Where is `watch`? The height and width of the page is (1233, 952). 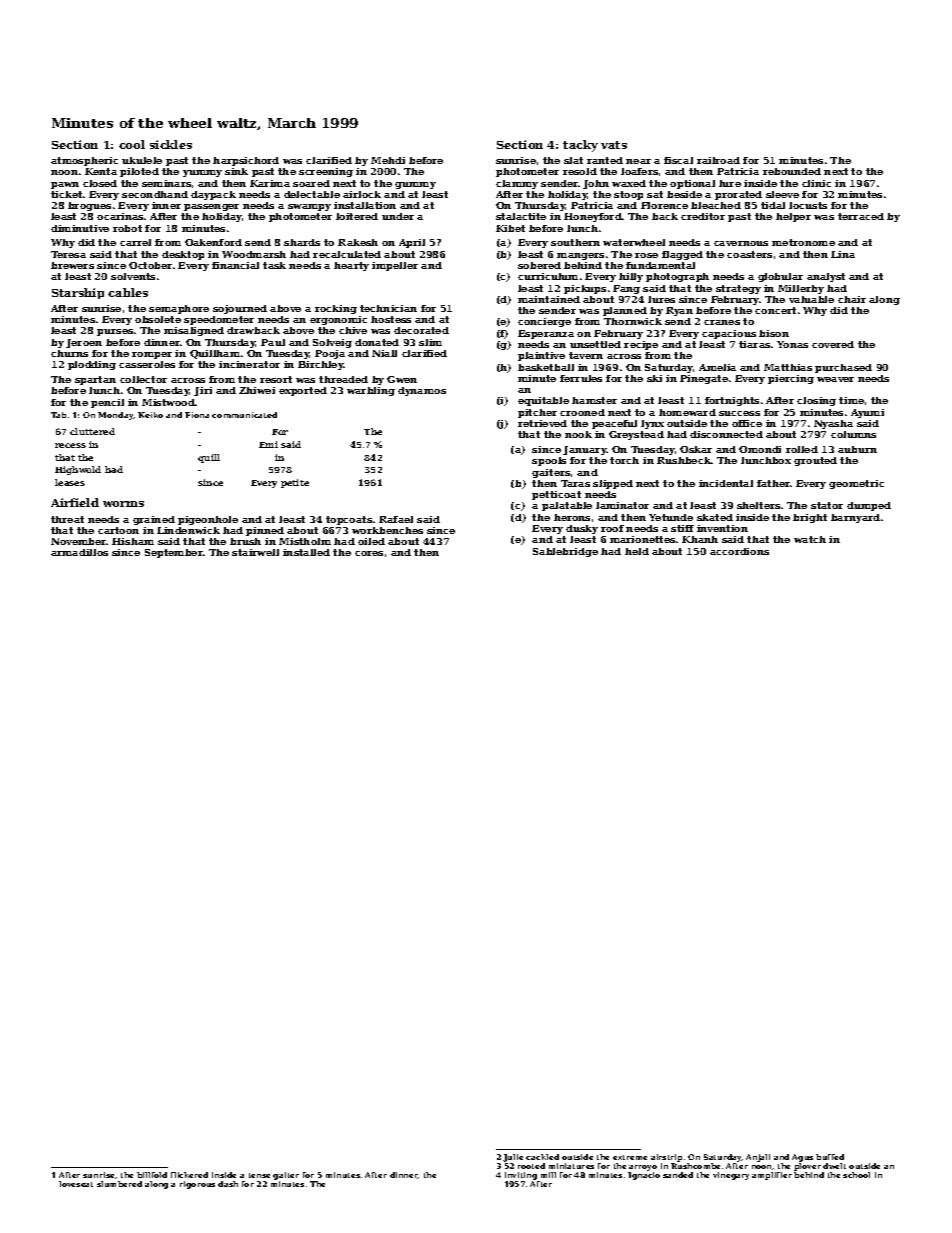 watch is located at coordinates (810, 539).
